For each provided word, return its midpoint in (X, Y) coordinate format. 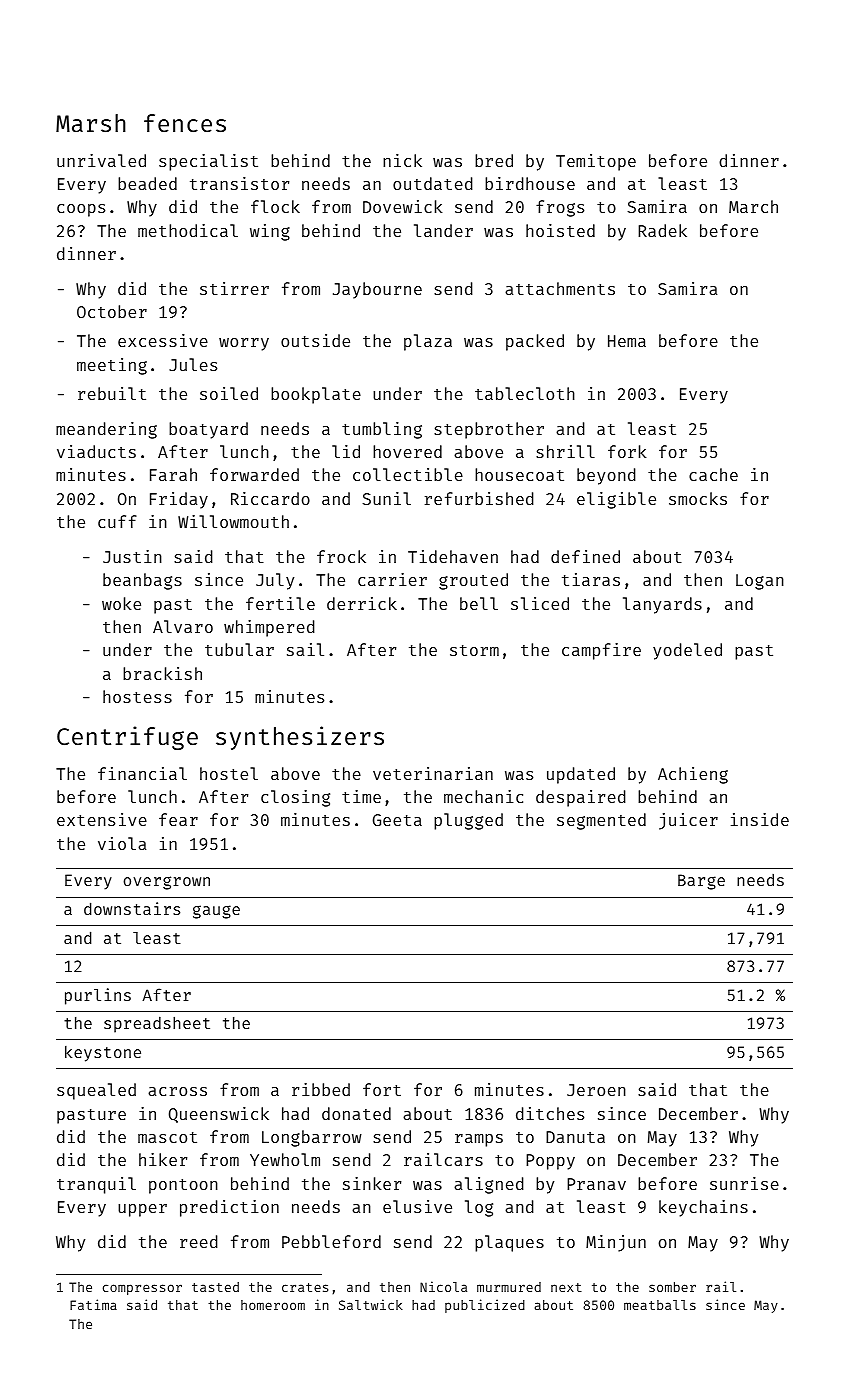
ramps (479, 1140)
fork (627, 451)
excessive (163, 340)
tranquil (96, 1185)
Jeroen (596, 1090)
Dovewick (402, 206)
